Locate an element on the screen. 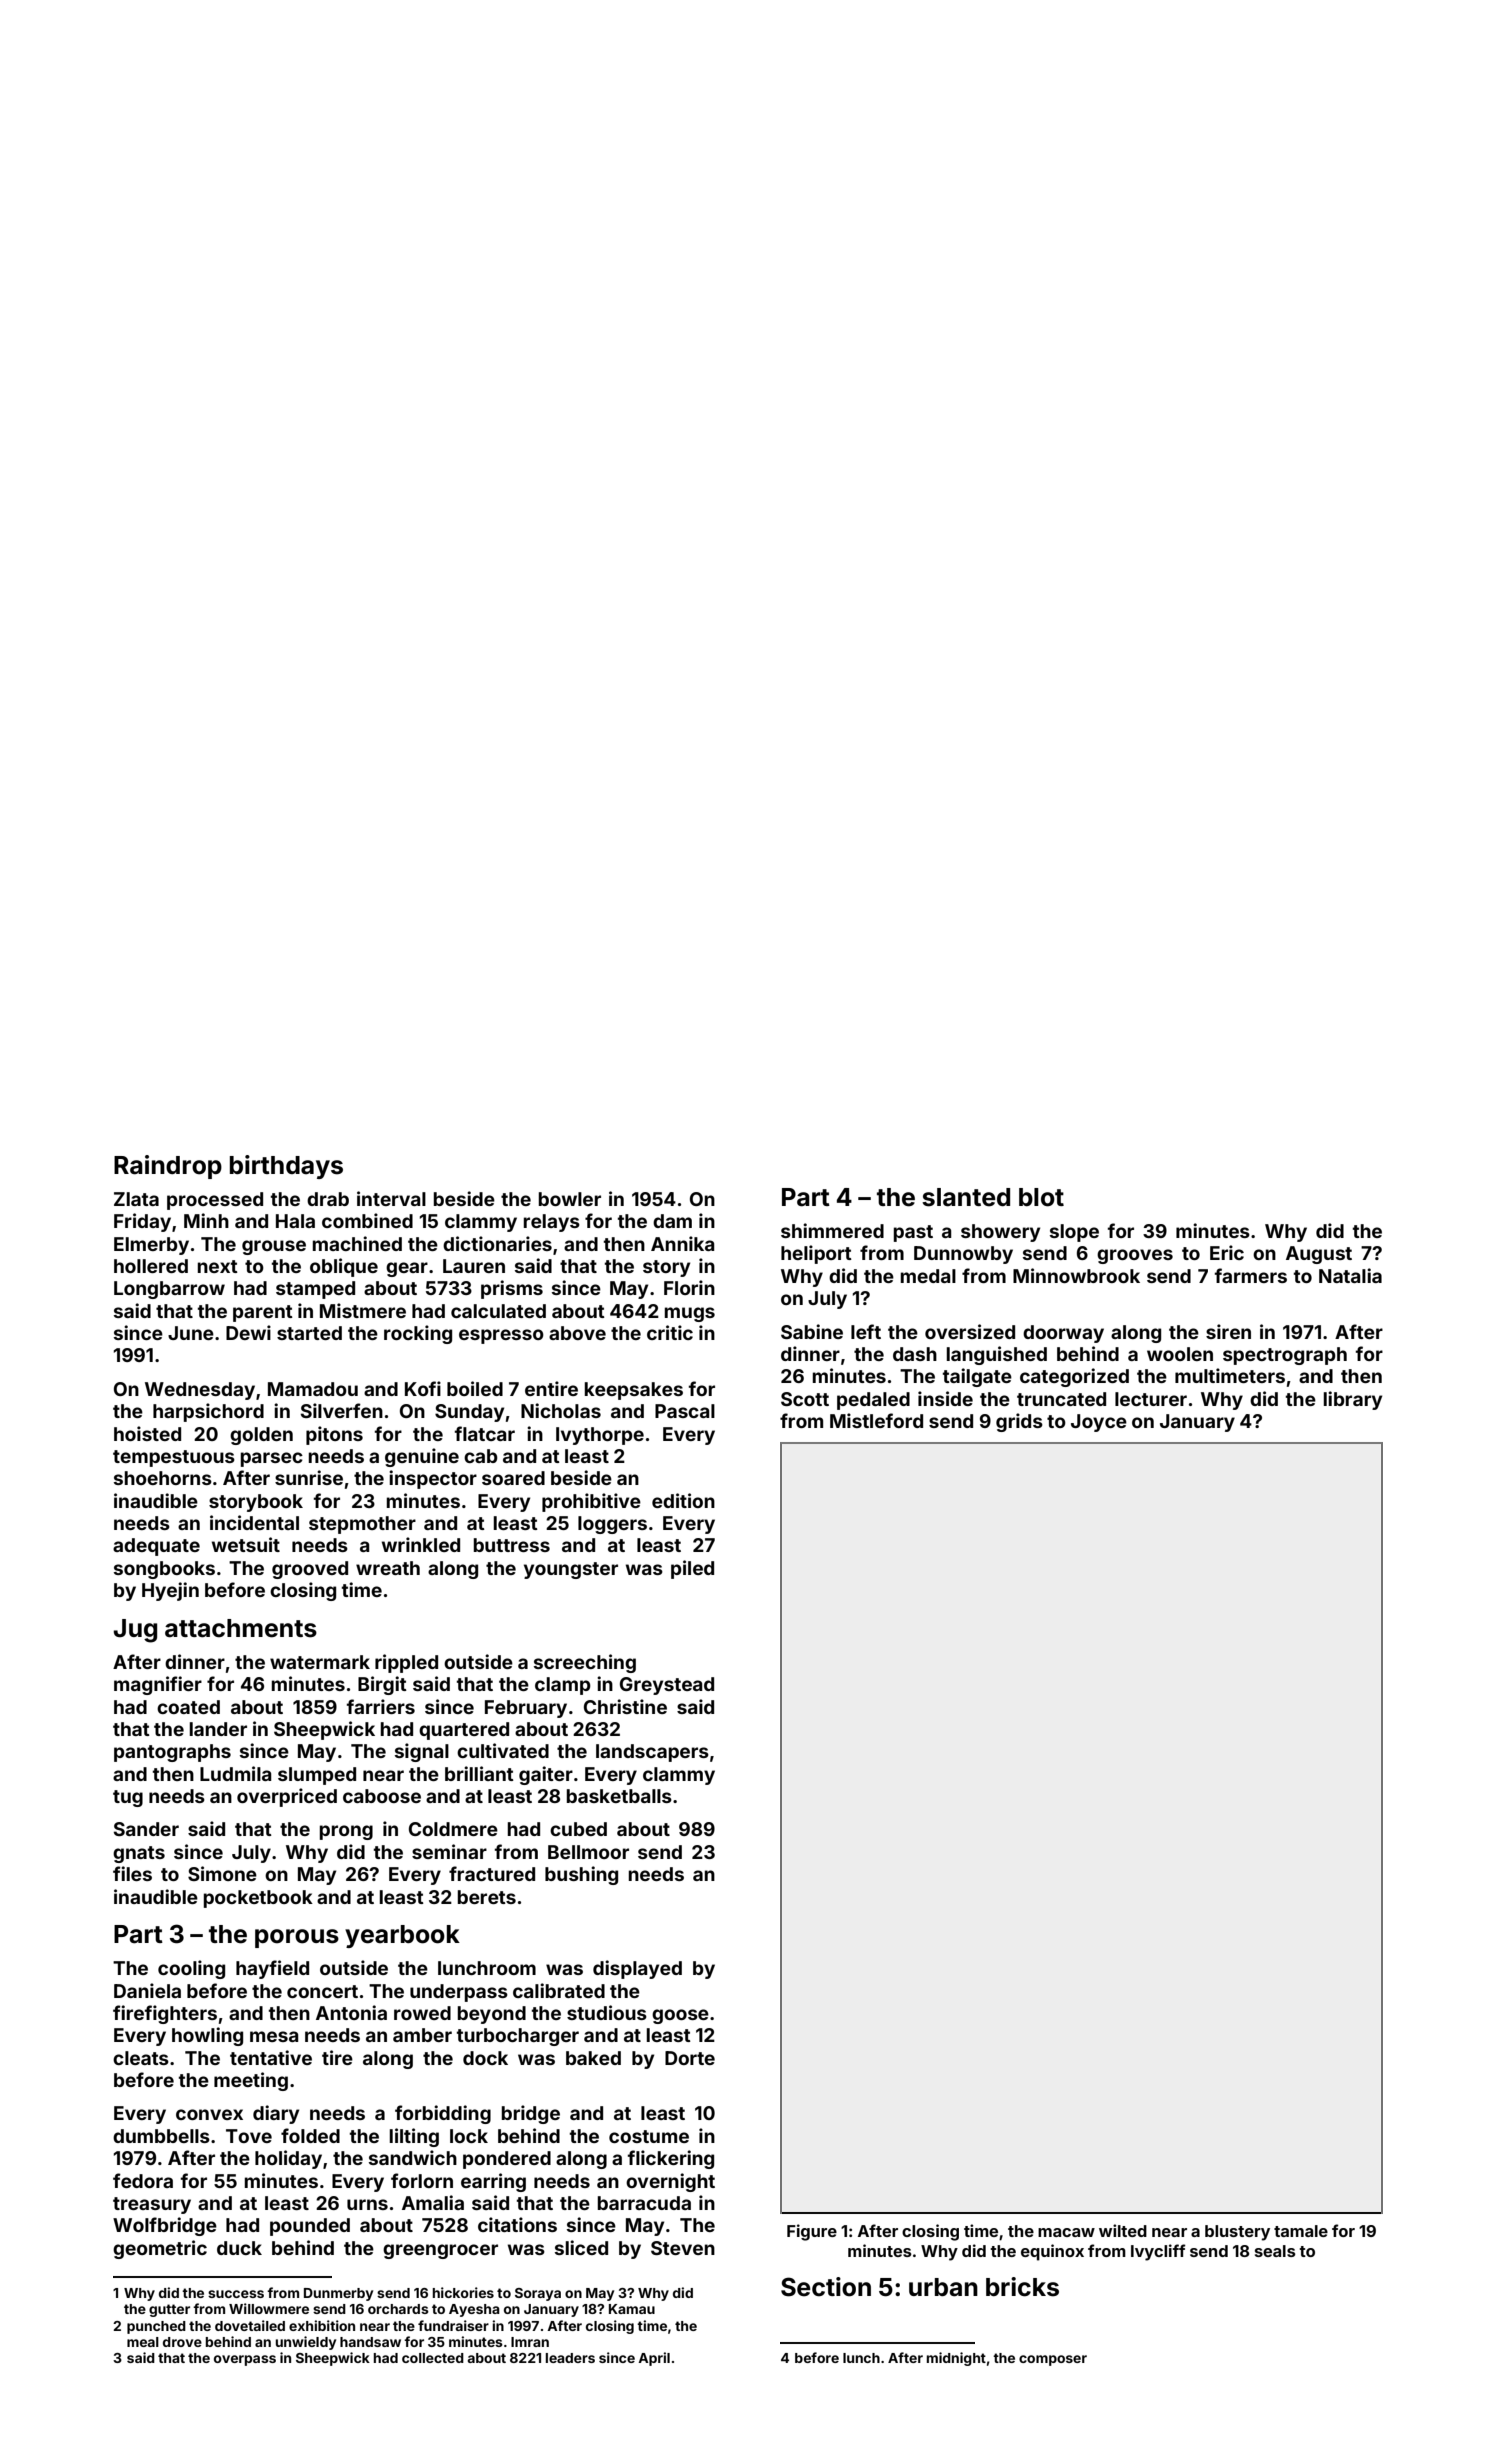  birthdays is located at coordinates (286, 1167).
